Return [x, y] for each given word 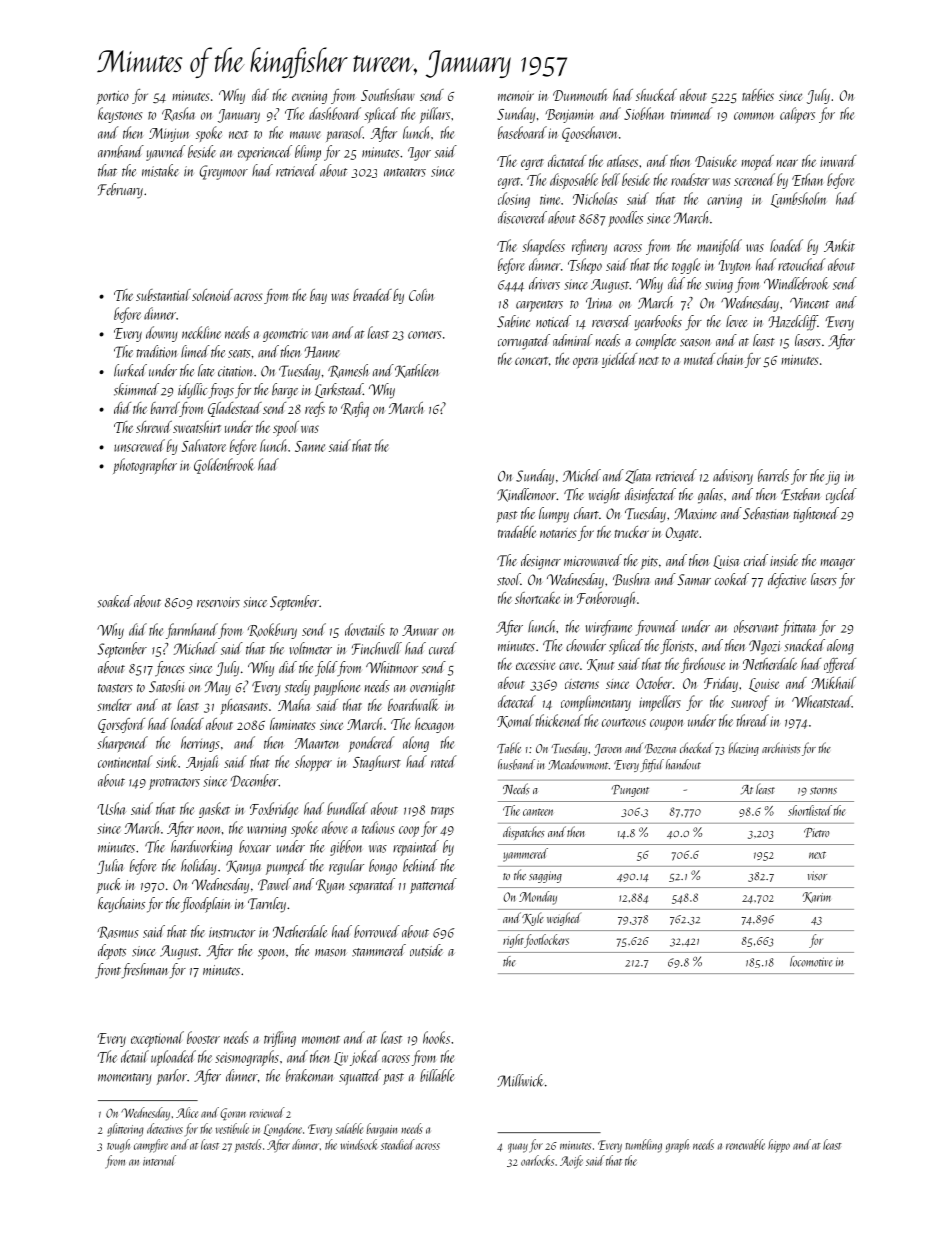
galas [710, 496]
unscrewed [139, 445]
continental [125, 761]
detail [135, 1056]
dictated [567, 161]
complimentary [596, 703]
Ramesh [348, 371]
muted [699, 359]
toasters [115, 688]
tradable [517, 532]
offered [840, 665]
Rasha [178, 114]
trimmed [692, 113]
